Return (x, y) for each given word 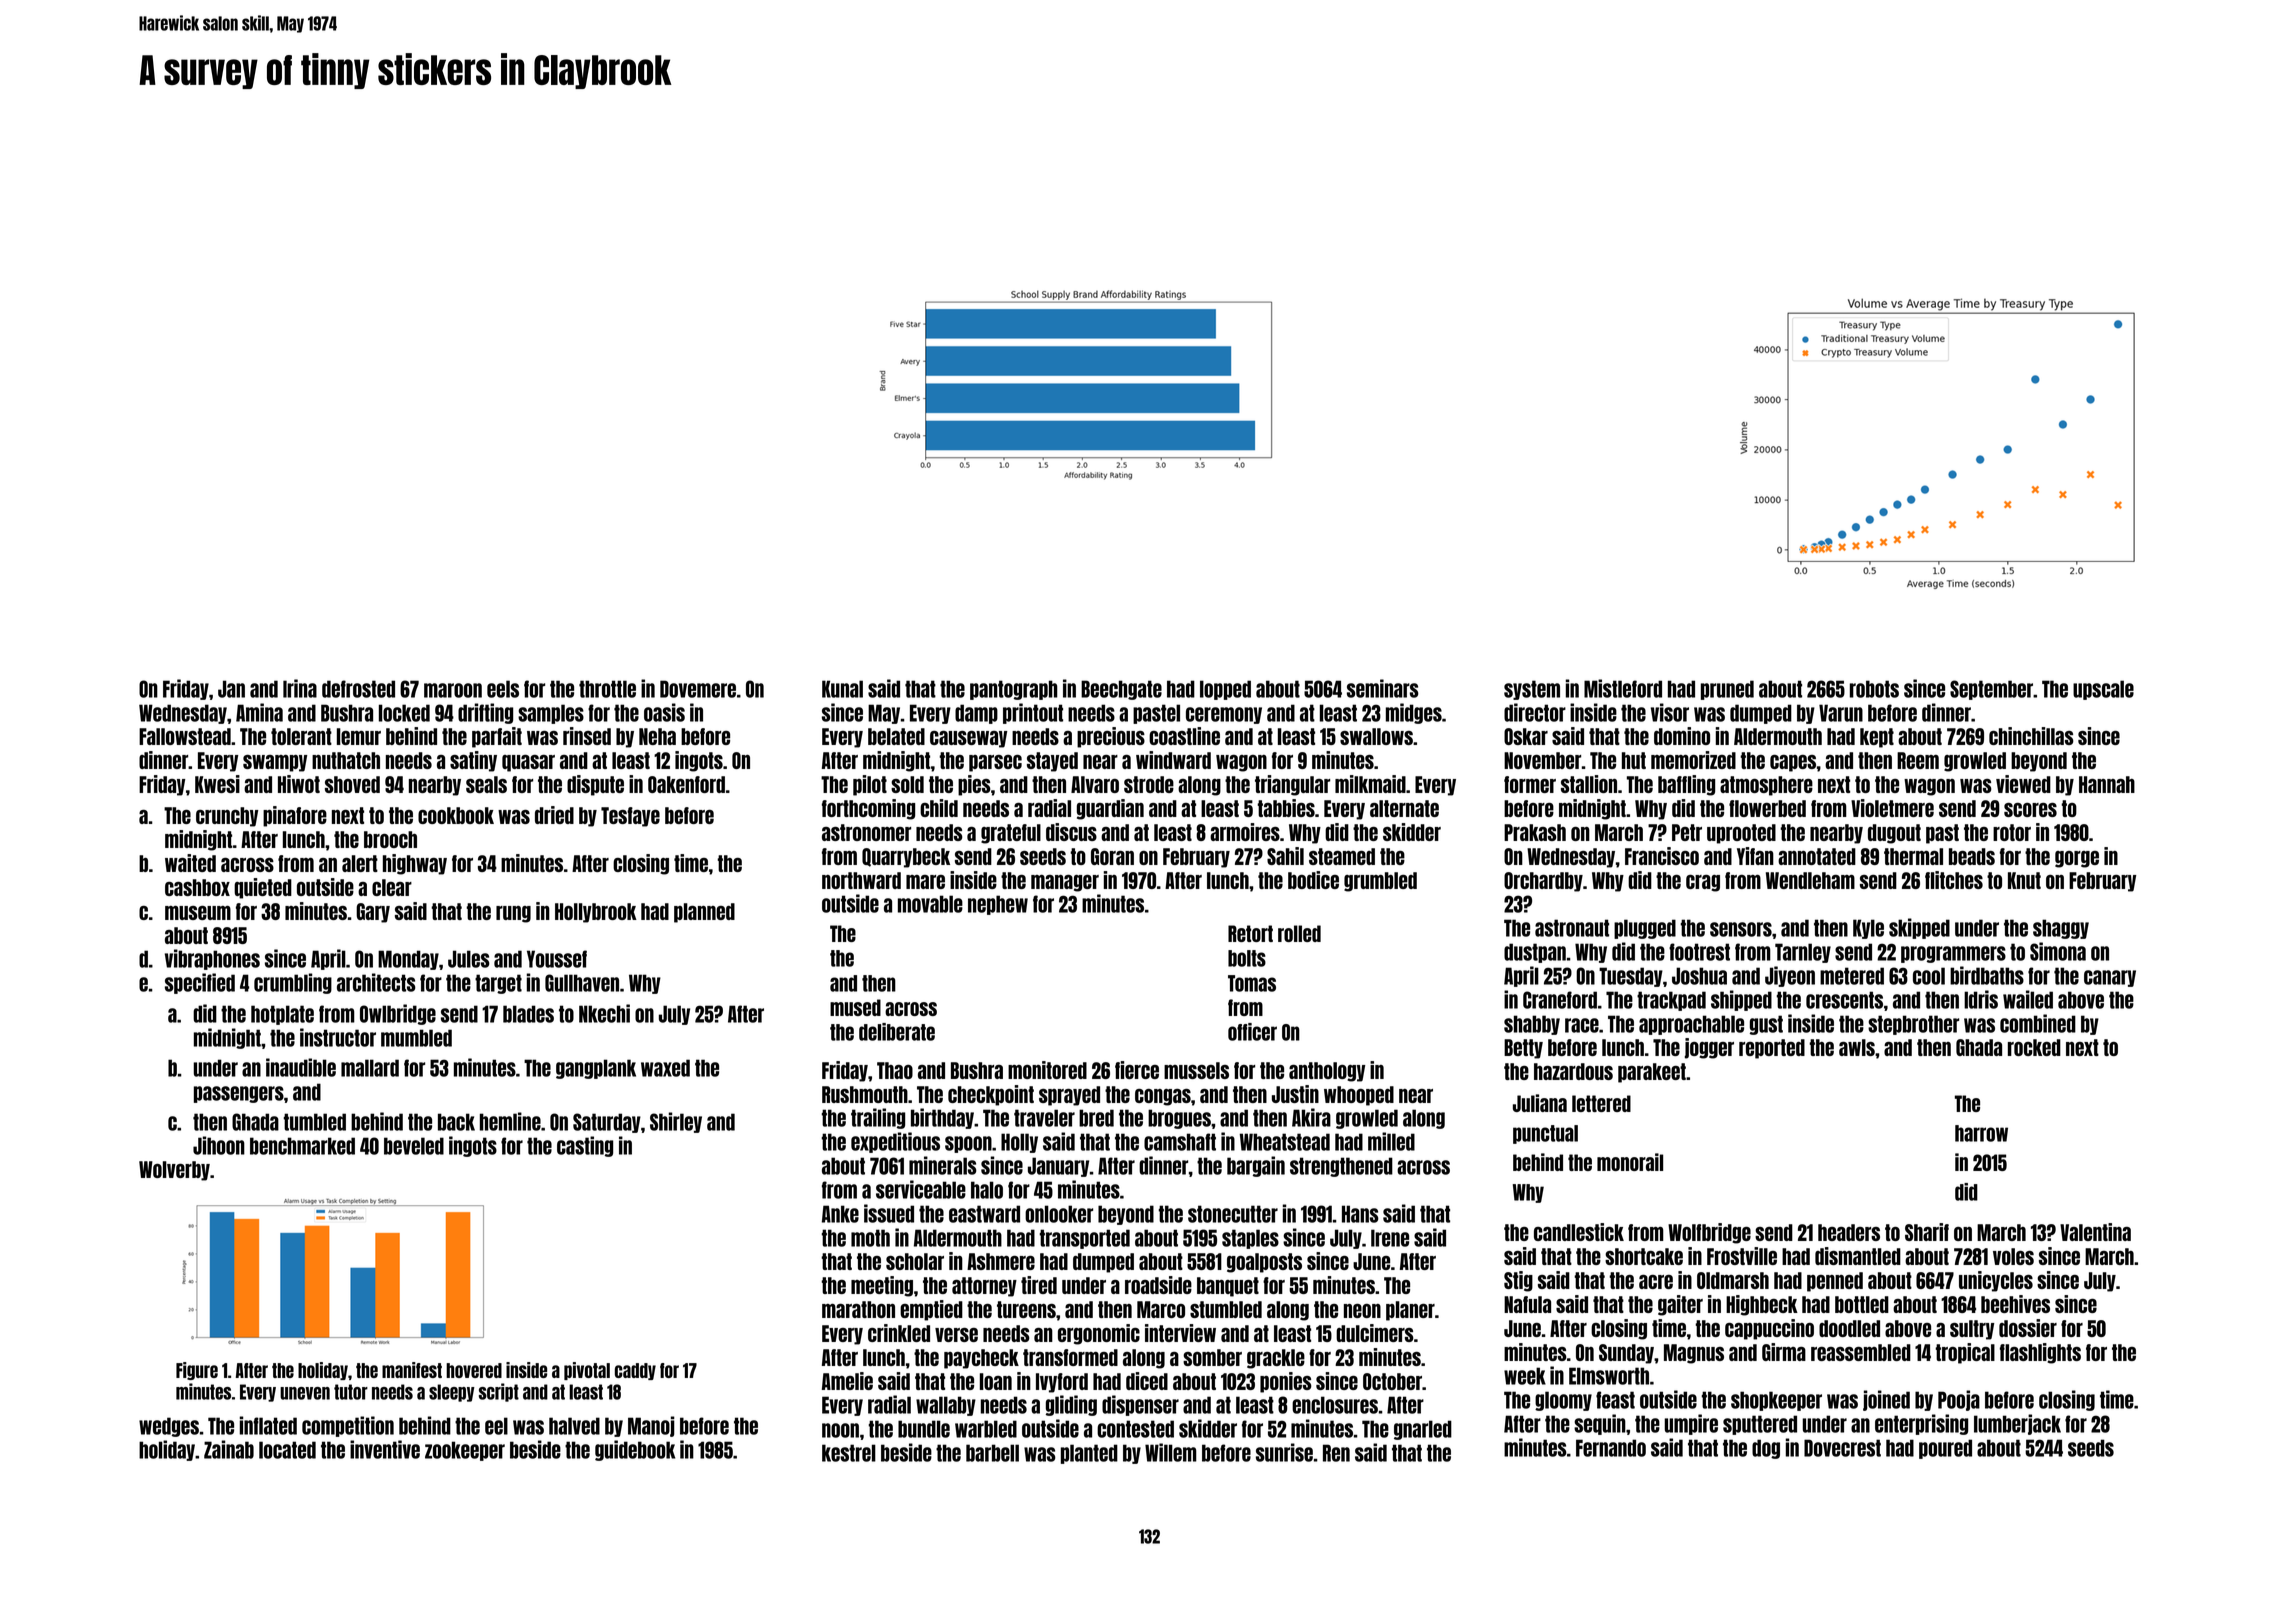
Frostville (1742, 1256)
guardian (1110, 809)
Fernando (1611, 1448)
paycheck (981, 1359)
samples (551, 714)
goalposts (1264, 1263)
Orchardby (1543, 882)
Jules (469, 959)
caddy (635, 1371)
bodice (1313, 880)
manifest (412, 1370)
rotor (2012, 832)
